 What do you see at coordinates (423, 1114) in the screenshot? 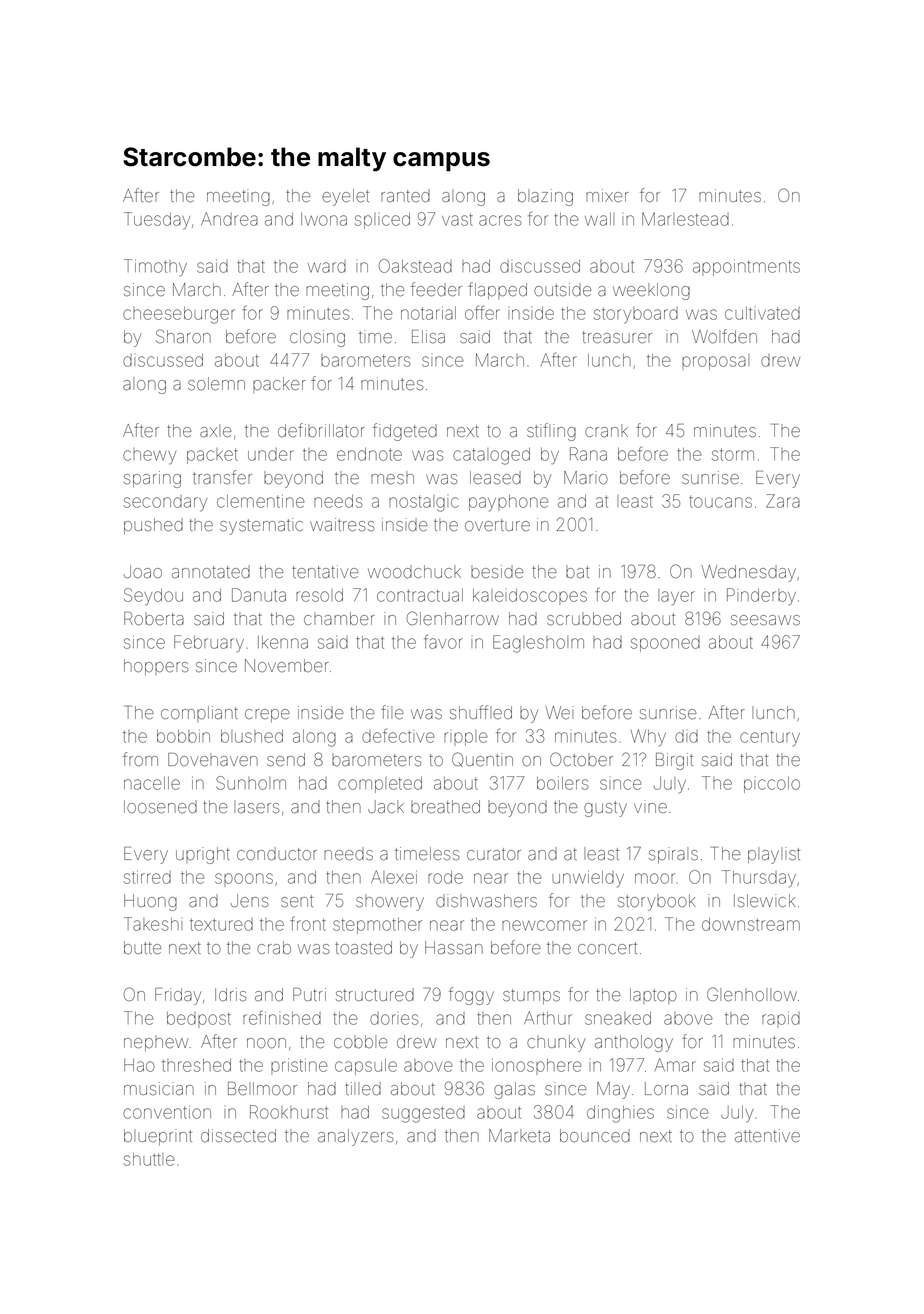
I see `suggested` at bounding box center [423, 1114].
